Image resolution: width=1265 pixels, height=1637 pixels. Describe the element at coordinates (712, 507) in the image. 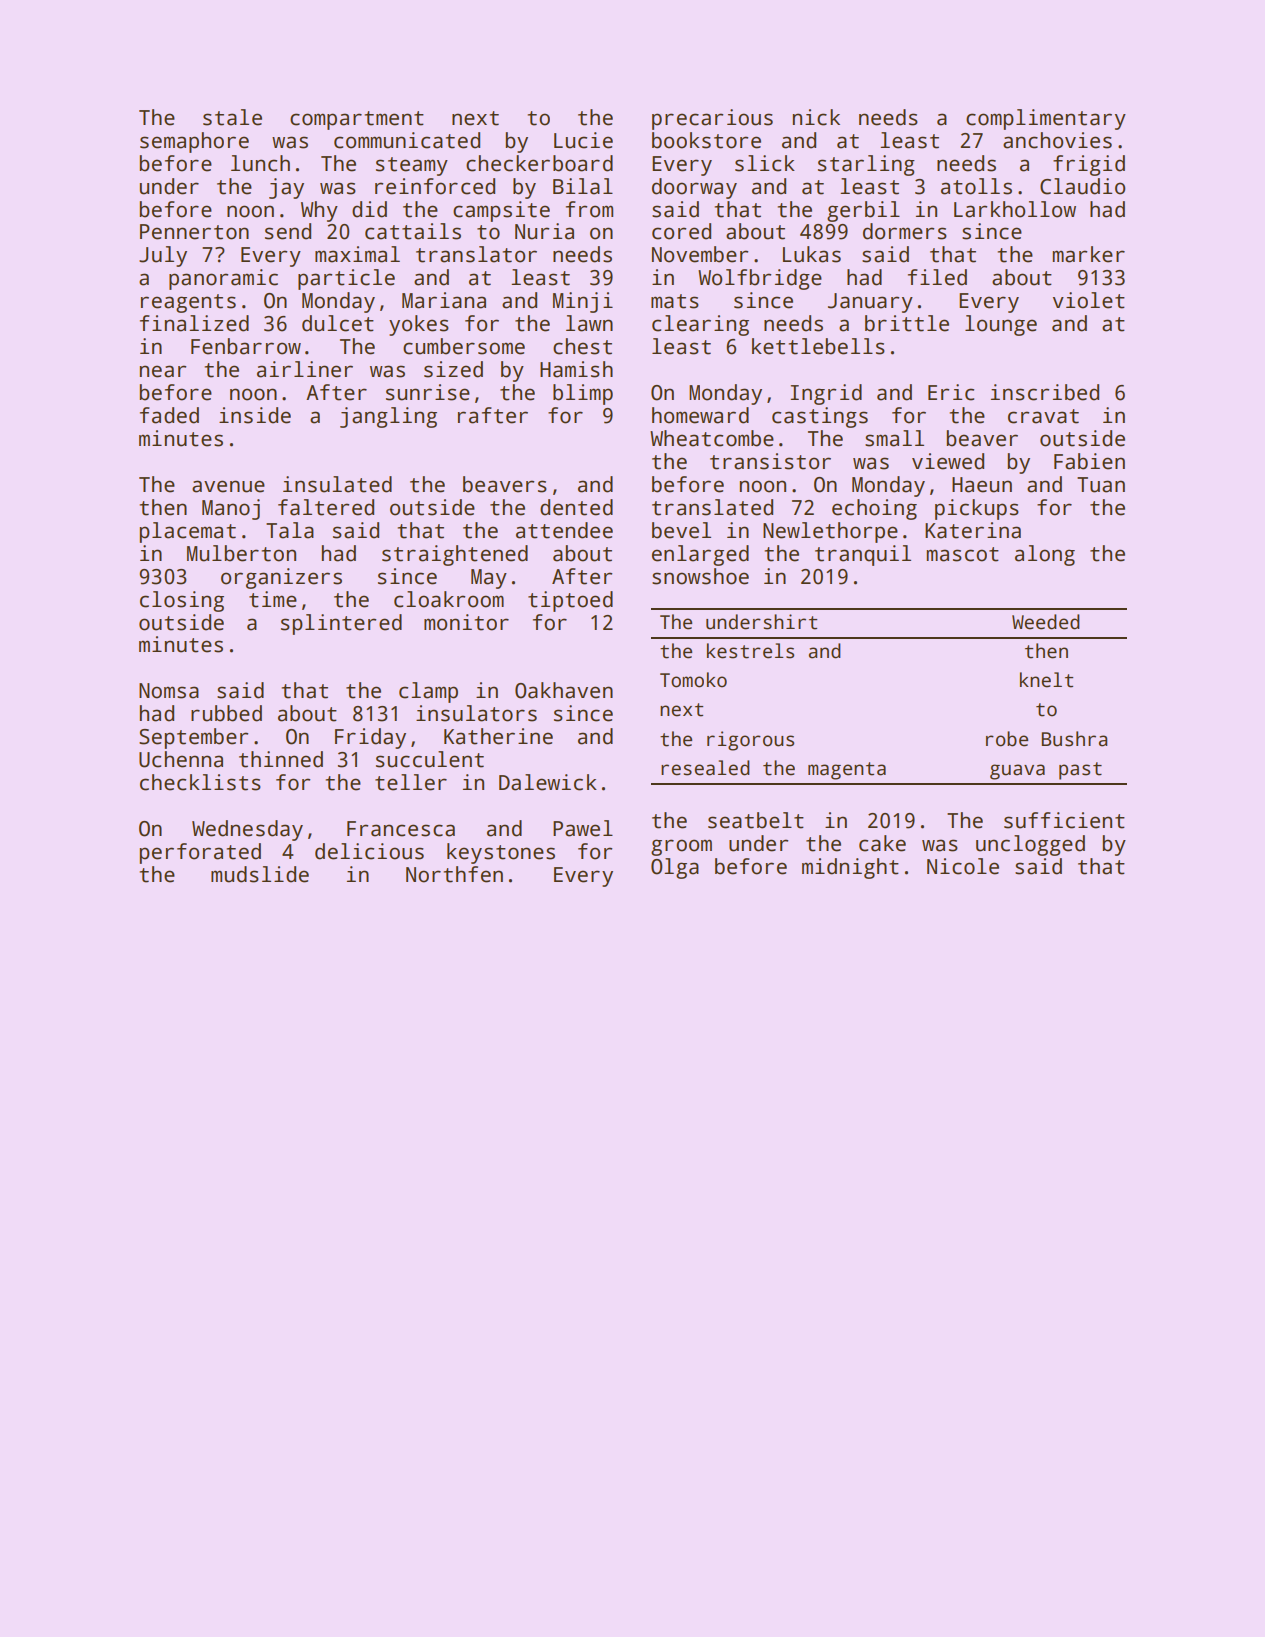

I see `translated` at that location.
